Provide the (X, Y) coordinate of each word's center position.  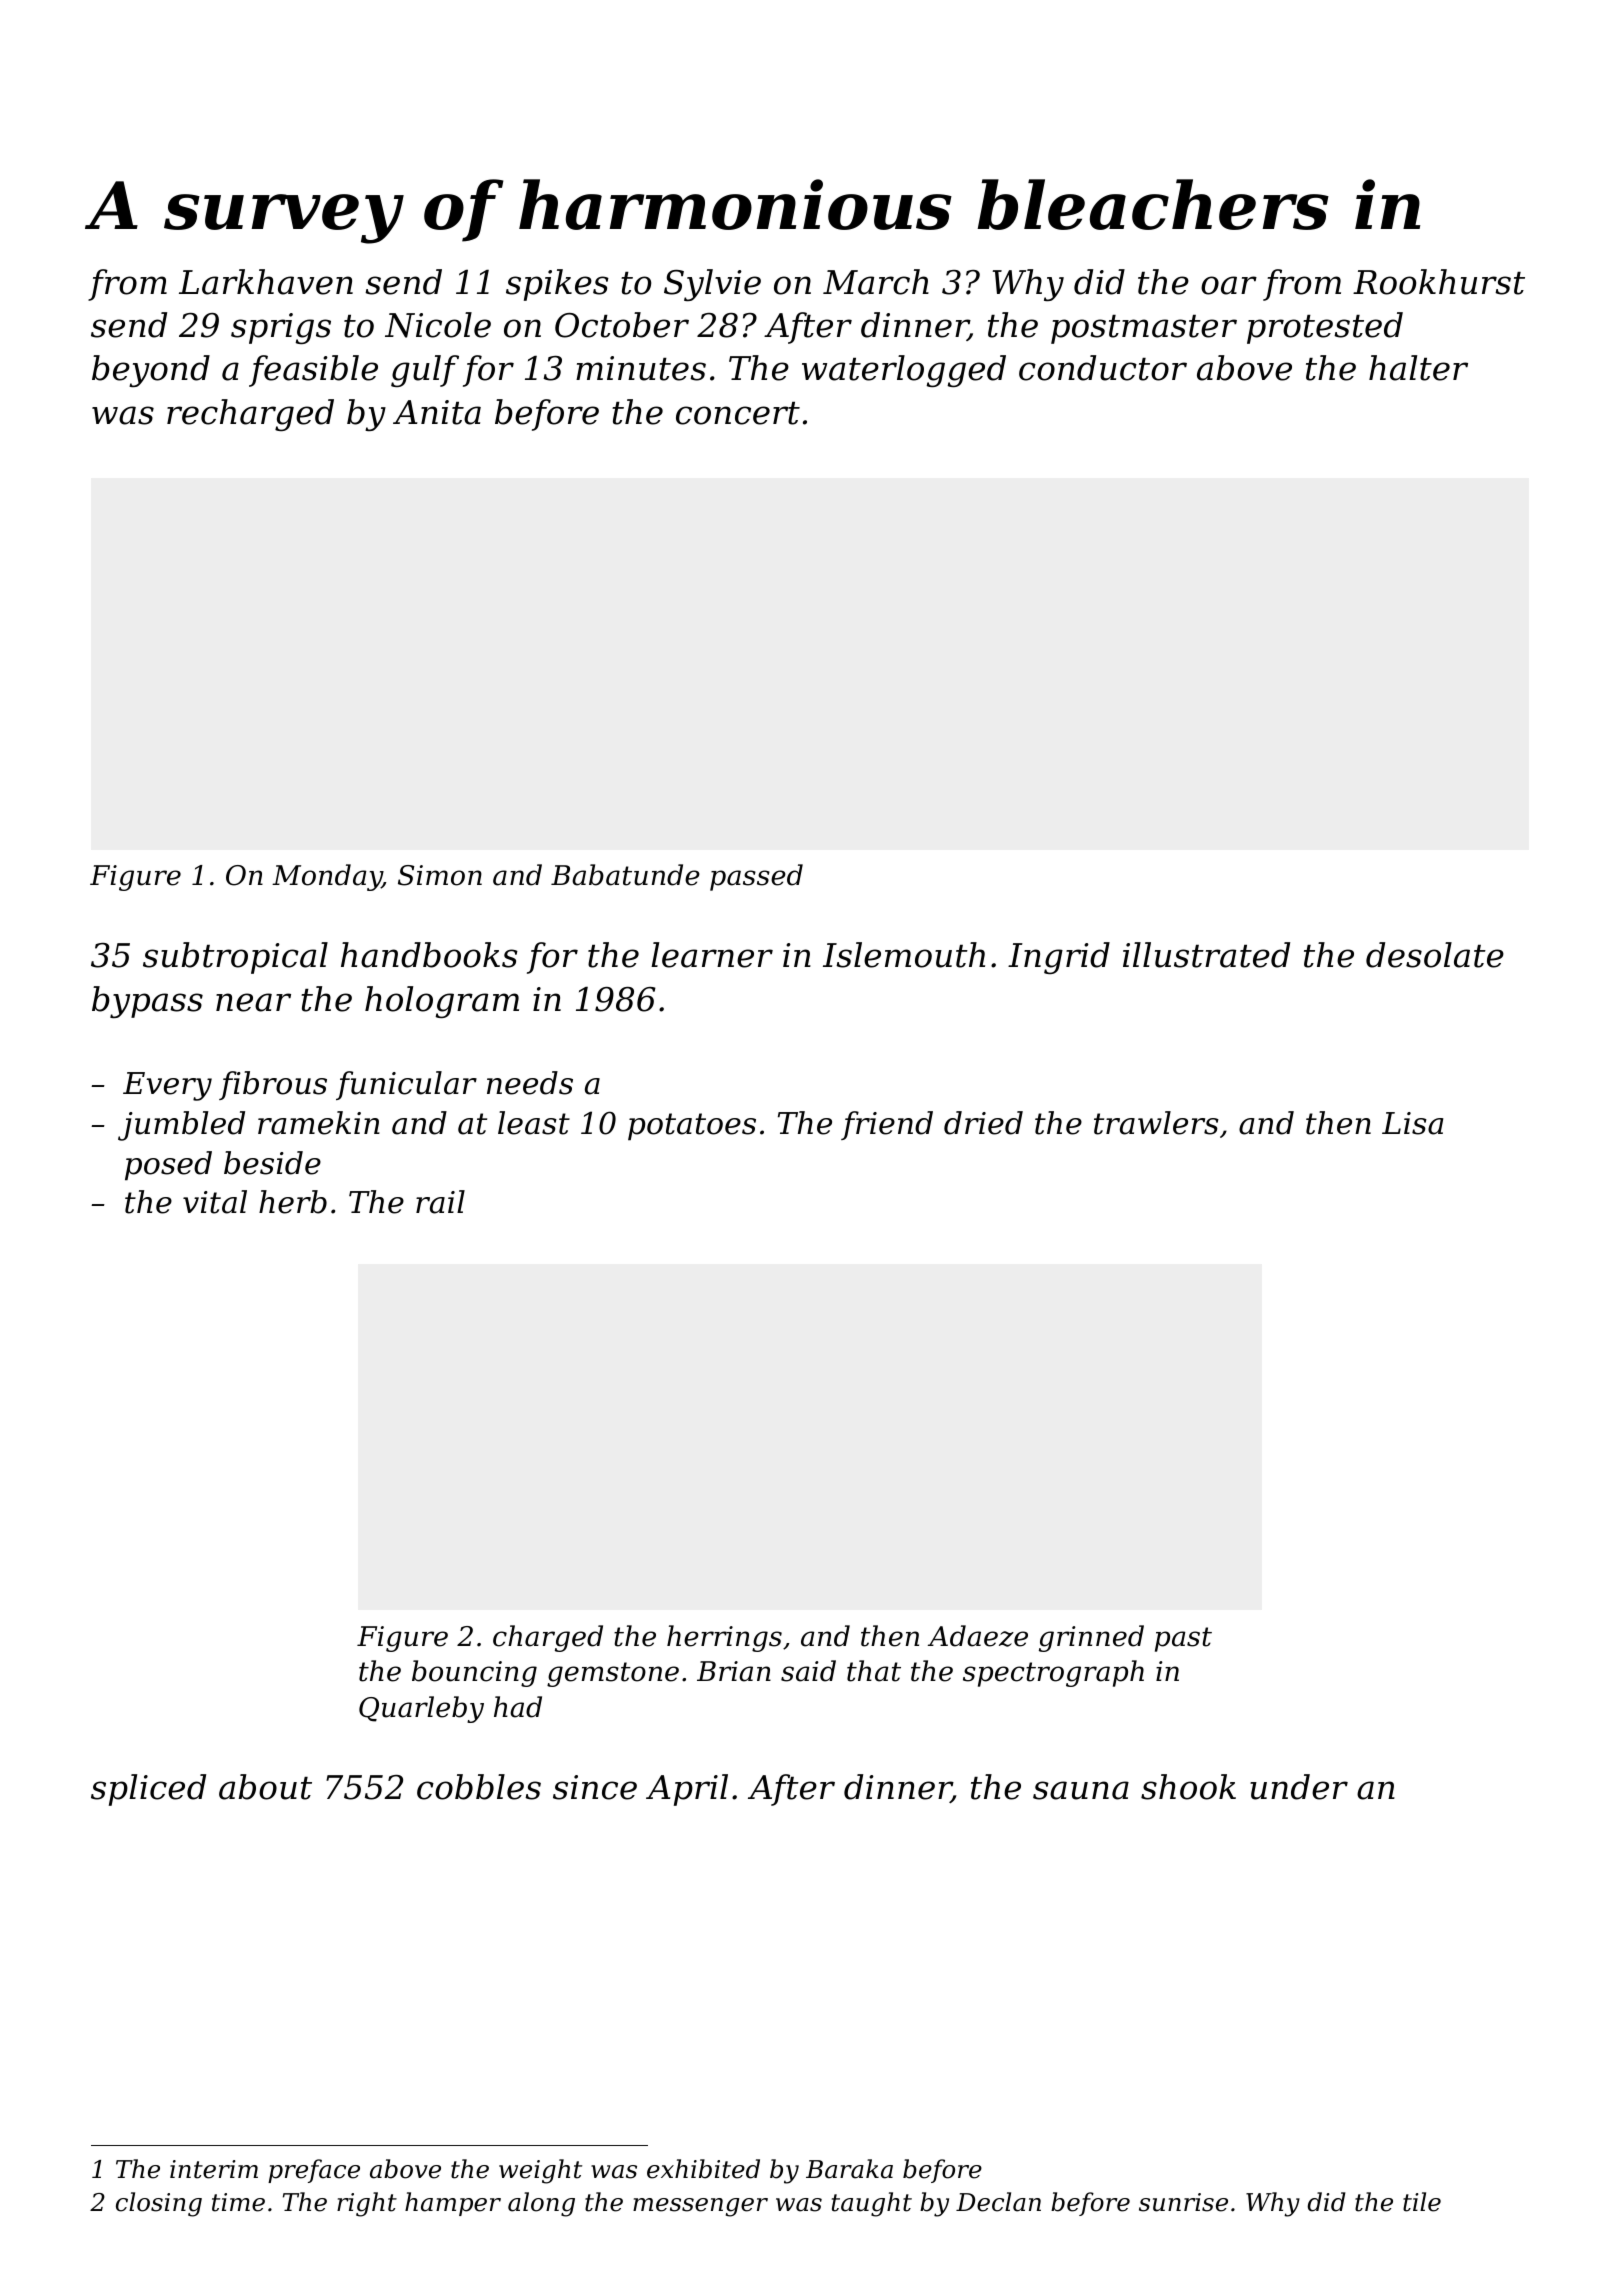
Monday (327, 877)
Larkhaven (266, 282)
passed (756, 877)
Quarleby (421, 1709)
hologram (442, 1002)
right (367, 2204)
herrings (724, 1638)
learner (712, 955)
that (874, 1671)
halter (1418, 368)
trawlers (1156, 1123)
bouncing (474, 1673)
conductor (1103, 368)
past (1183, 1639)
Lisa (1412, 1123)
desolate (1435, 955)
